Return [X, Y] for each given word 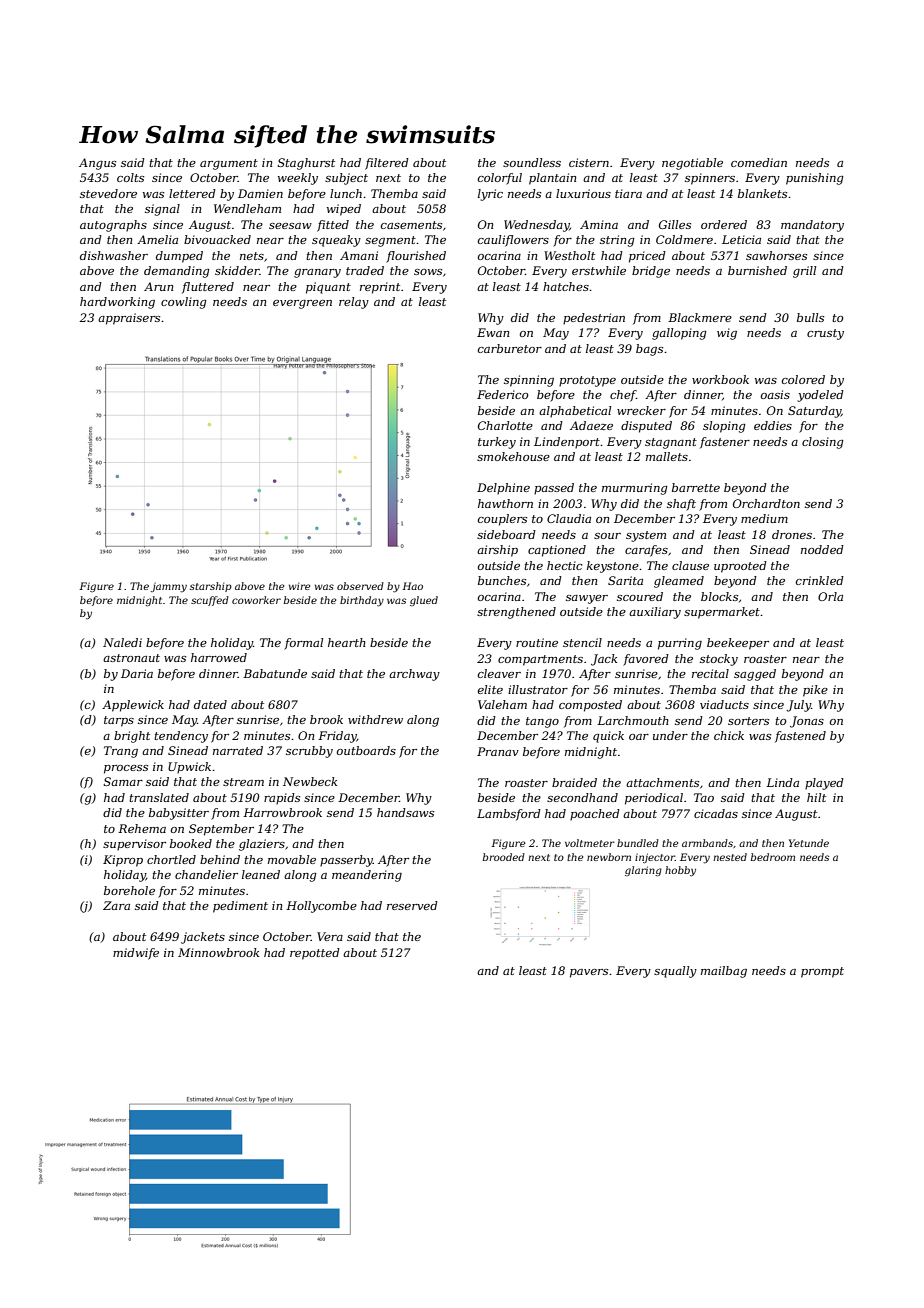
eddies [773, 425]
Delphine [503, 489]
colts [130, 177]
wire [299, 586]
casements [411, 225]
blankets [762, 193]
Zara [116, 905]
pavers [589, 973]
